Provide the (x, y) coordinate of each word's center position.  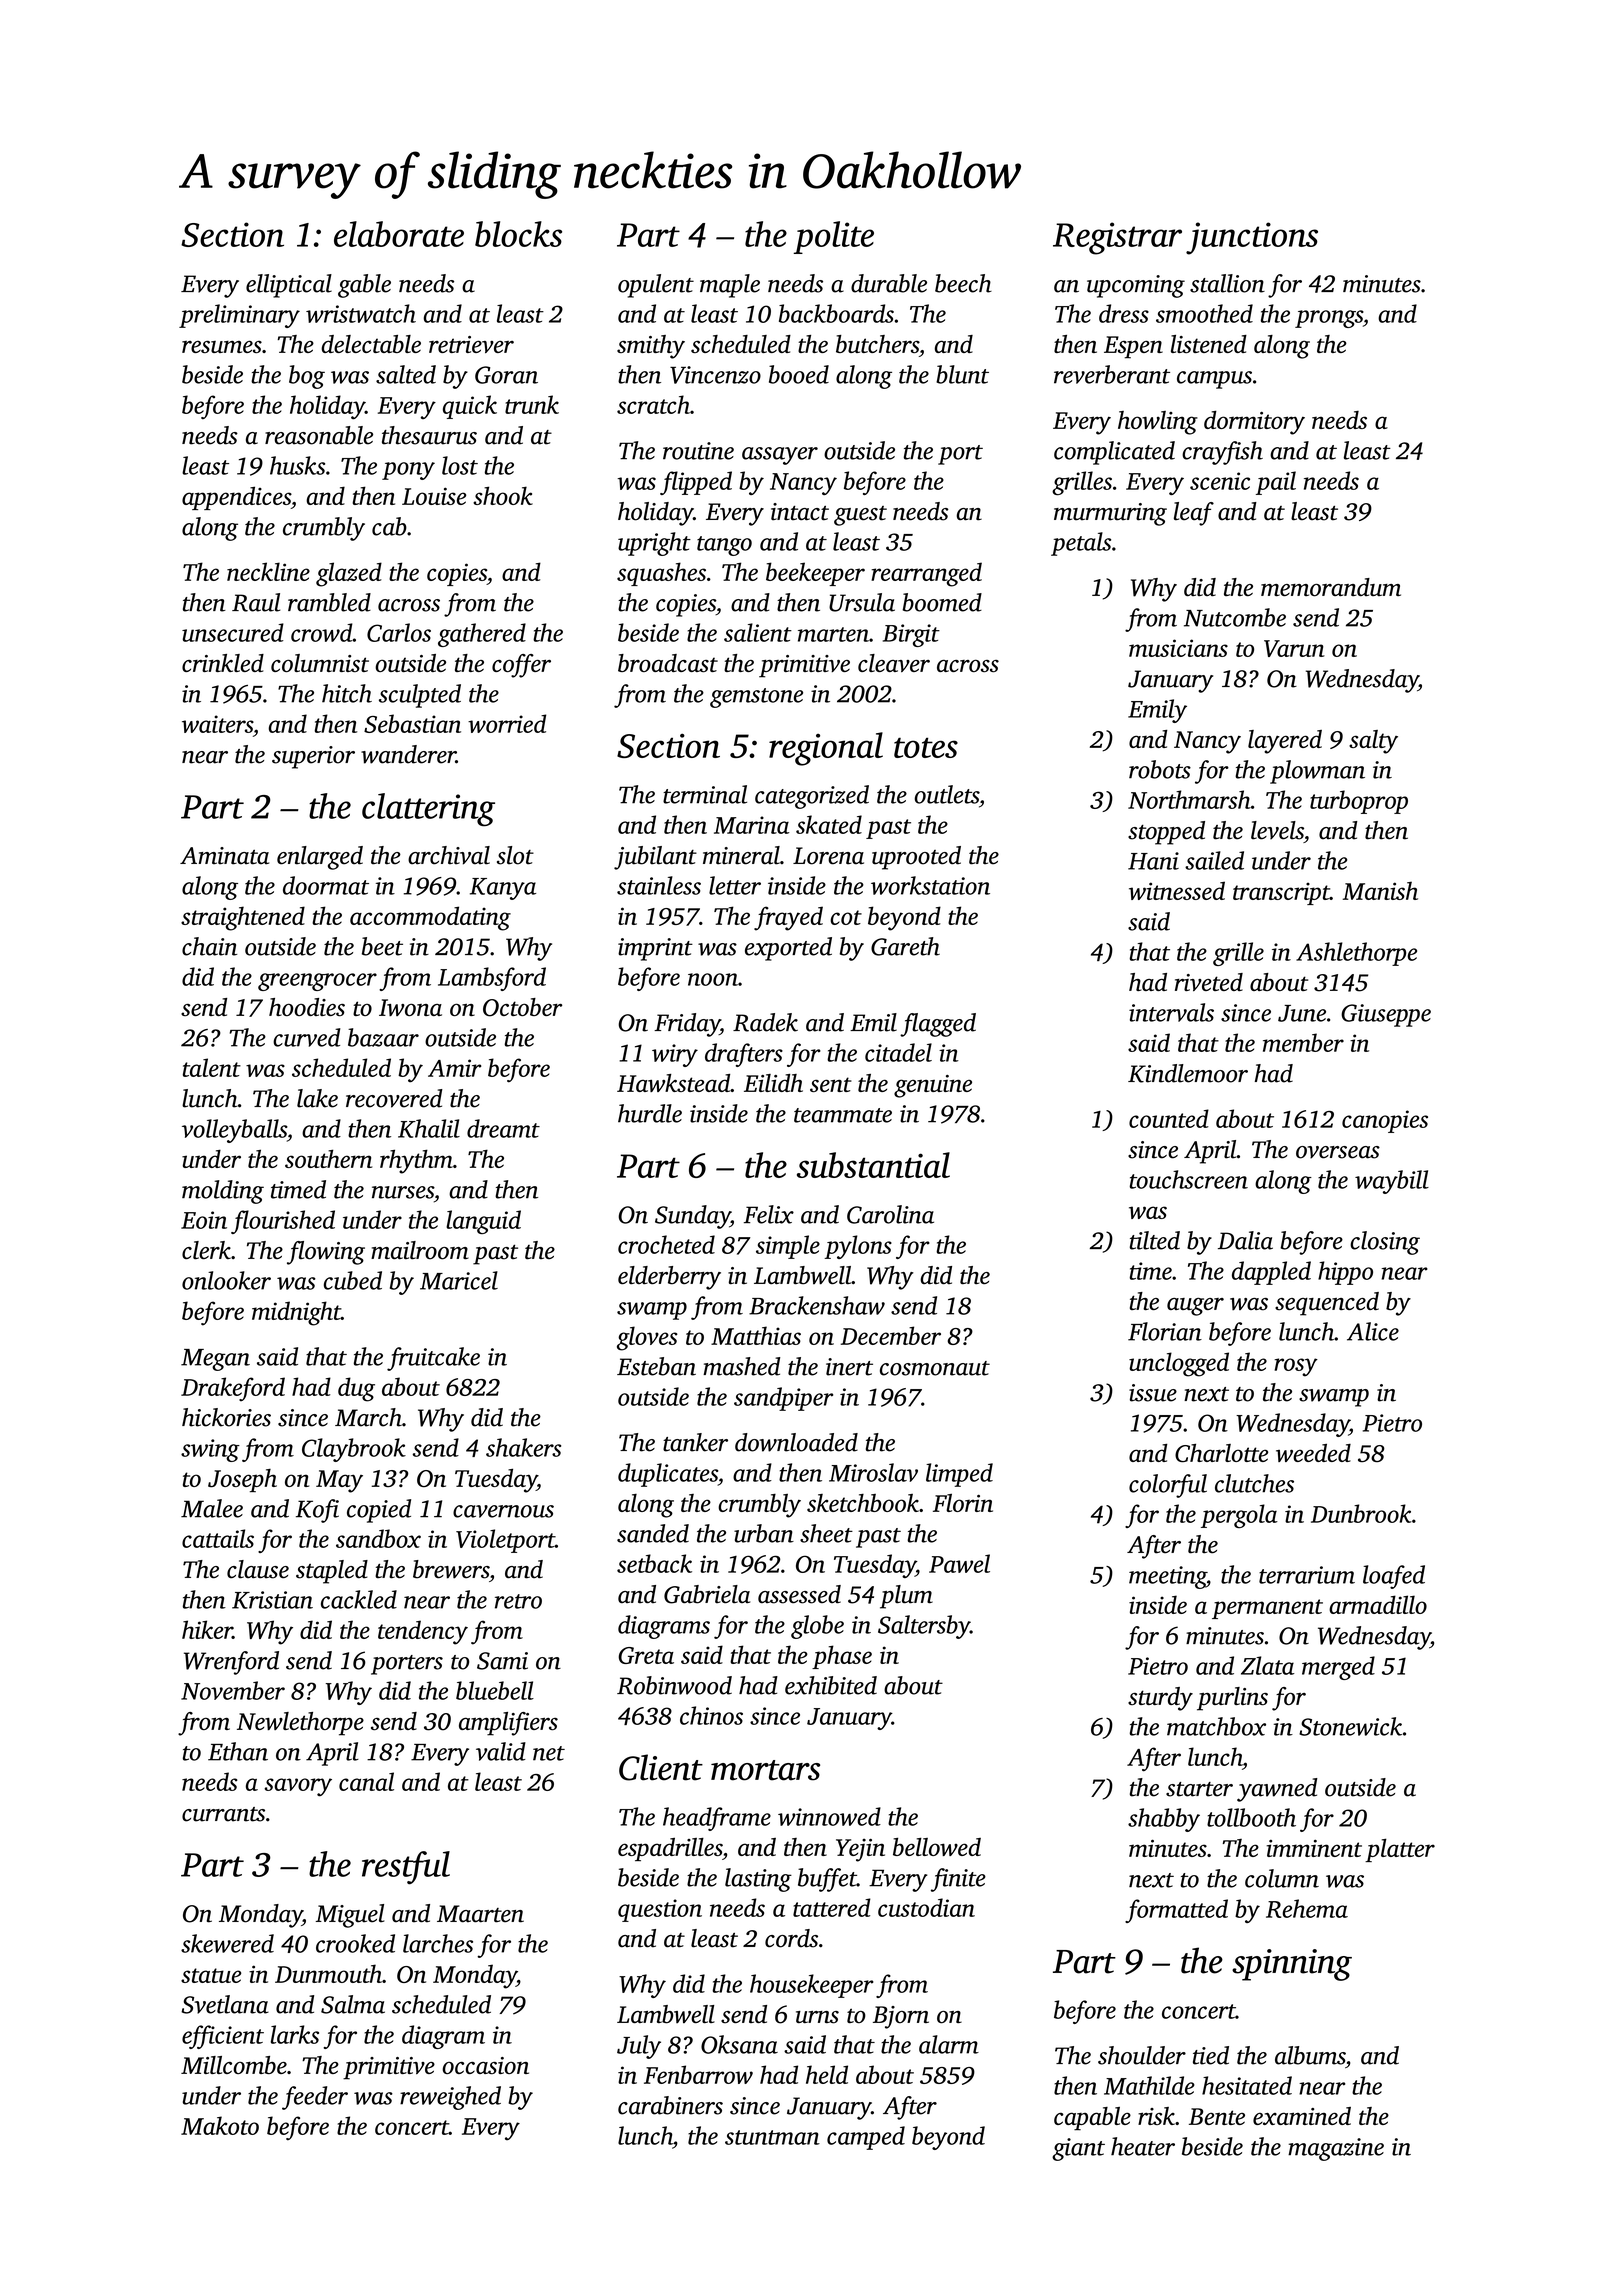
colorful (1168, 1486)
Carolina (890, 1214)
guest (860, 516)
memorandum (1331, 587)
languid (483, 1222)
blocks (518, 234)
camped (866, 2138)
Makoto (220, 2125)
